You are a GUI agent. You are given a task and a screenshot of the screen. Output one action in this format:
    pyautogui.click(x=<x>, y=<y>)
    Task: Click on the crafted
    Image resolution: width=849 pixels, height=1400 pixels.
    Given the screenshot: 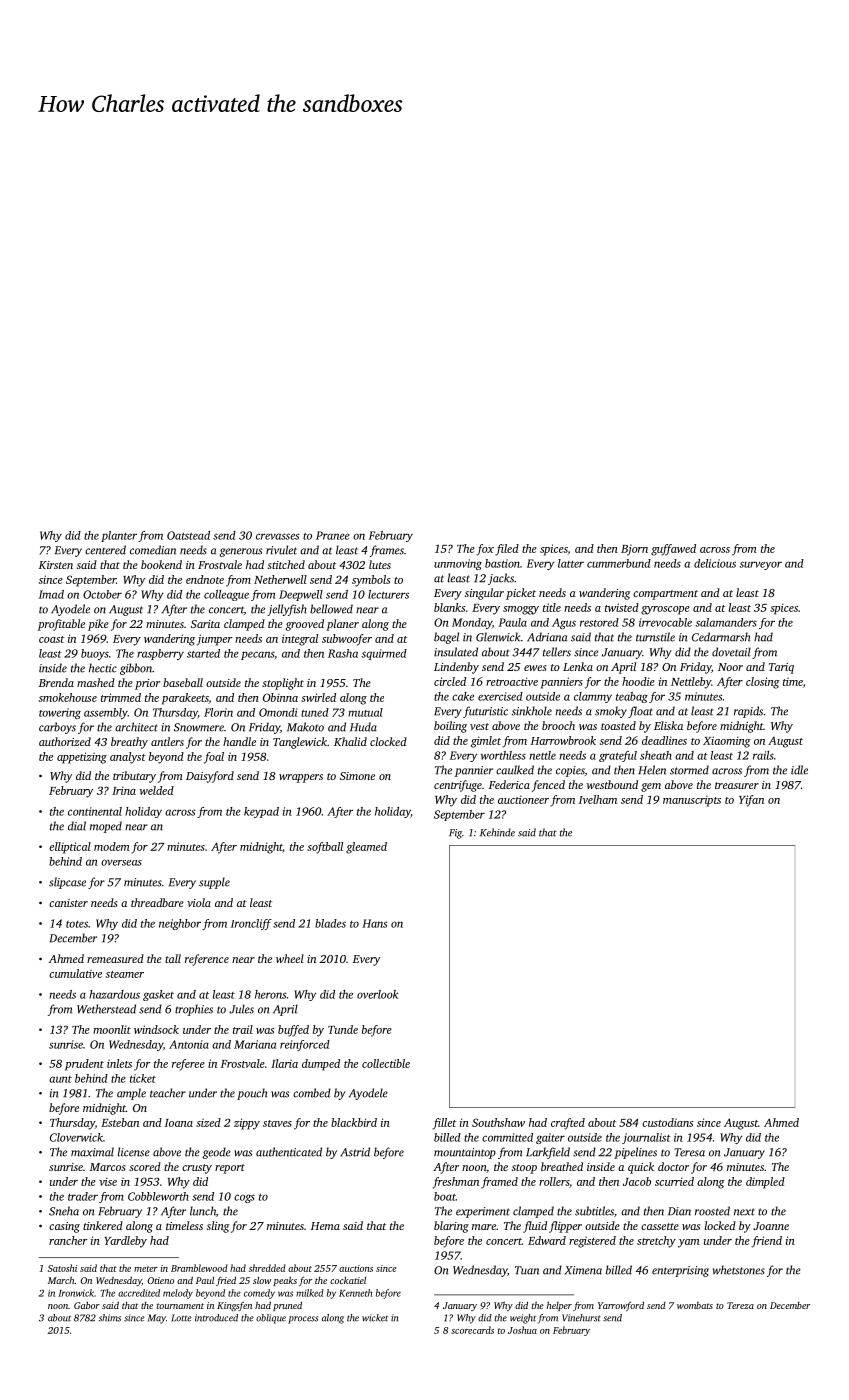 What is the action you would take?
    pyautogui.click(x=568, y=1124)
